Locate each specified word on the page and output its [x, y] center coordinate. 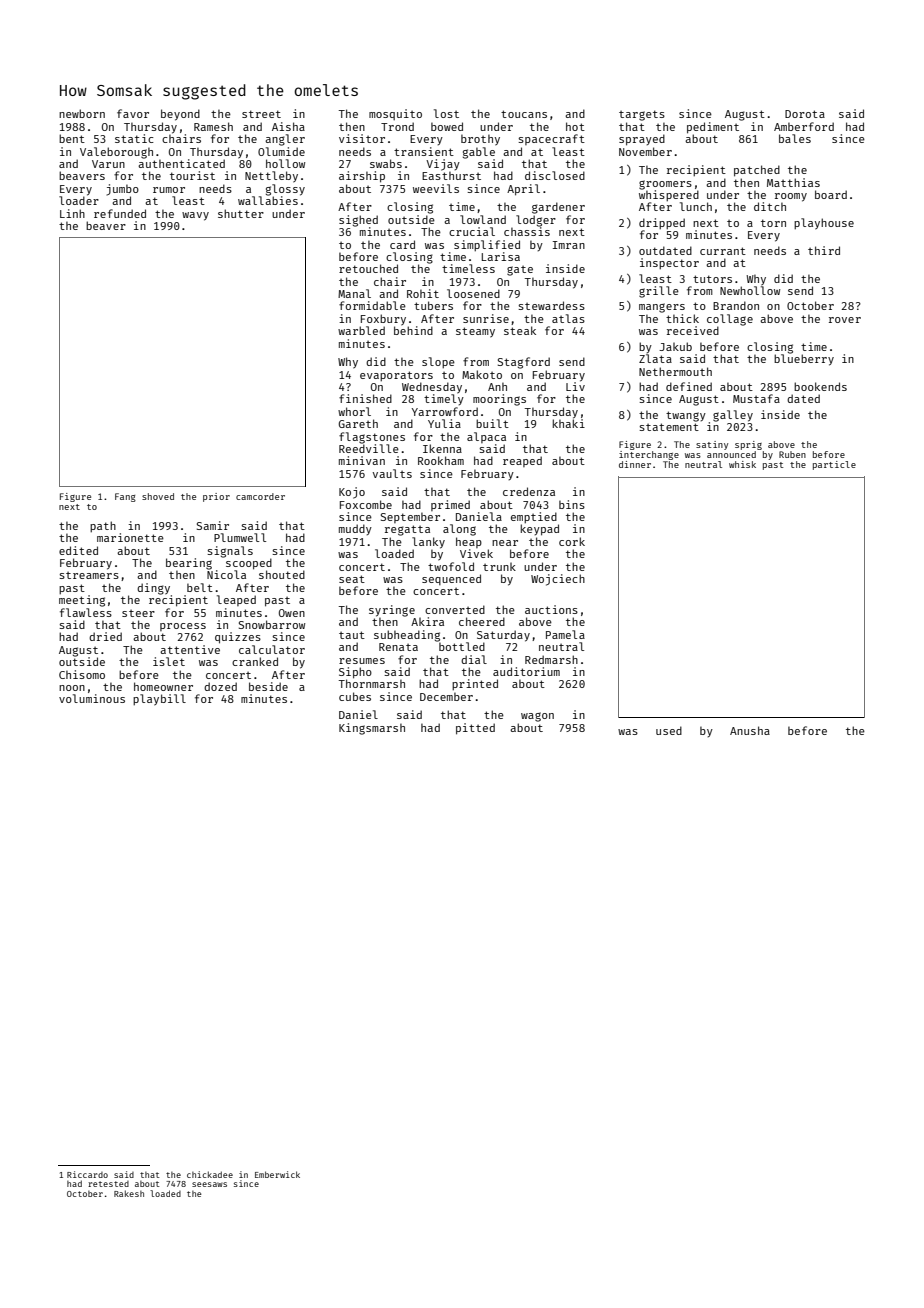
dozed [220, 686]
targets [642, 115]
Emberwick [277, 1174]
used [669, 730]
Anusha [750, 730]
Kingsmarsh [372, 729]
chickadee [210, 1174]
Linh [72, 213]
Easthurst [451, 176]
